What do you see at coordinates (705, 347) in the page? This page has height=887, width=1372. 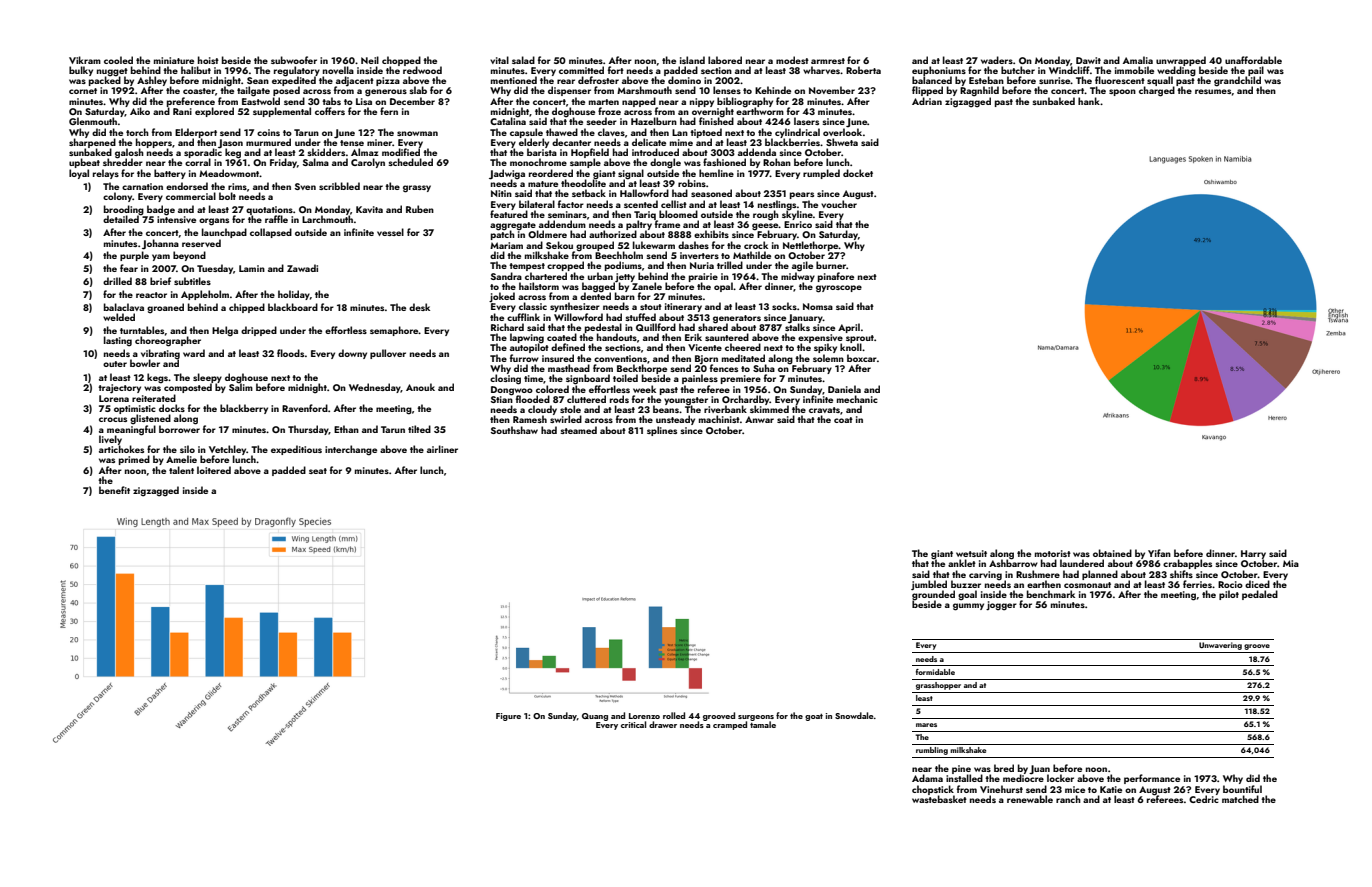 I see `Vicente` at bounding box center [705, 347].
